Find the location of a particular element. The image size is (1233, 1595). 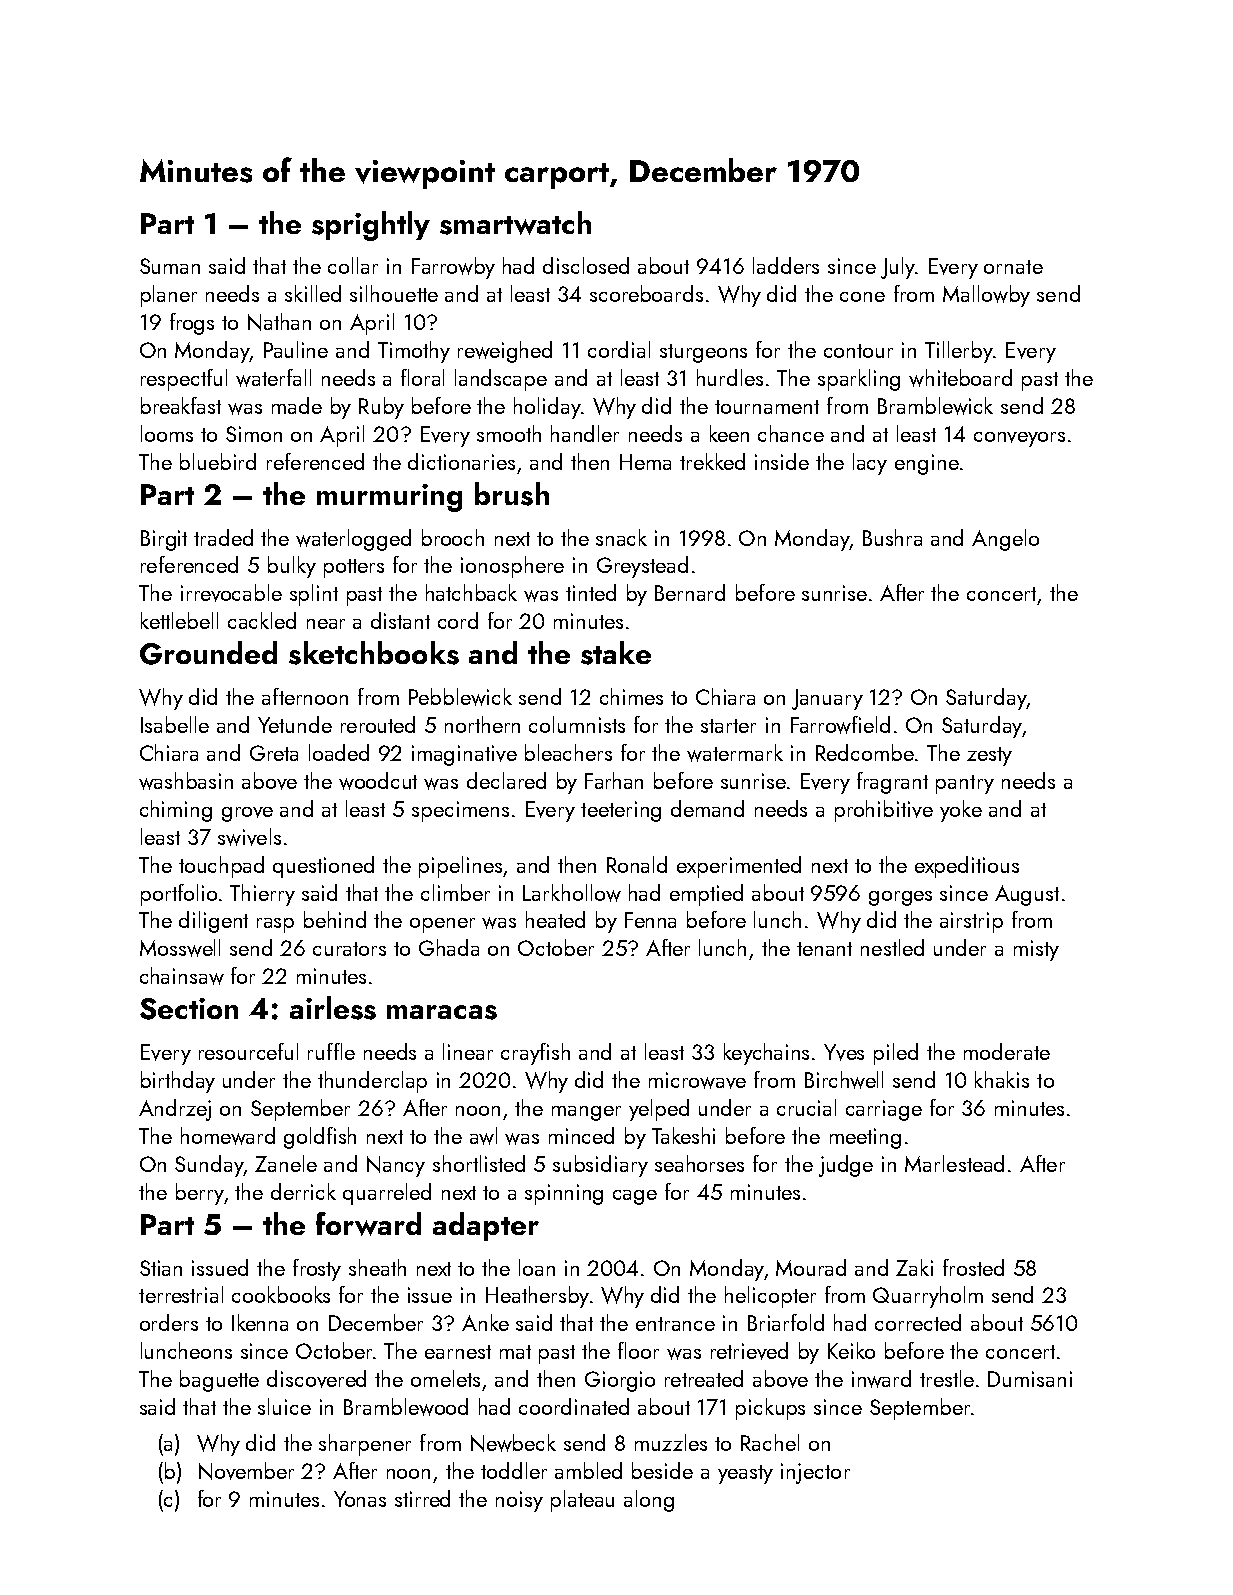

quarreled is located at coordinates (387, 1194).
